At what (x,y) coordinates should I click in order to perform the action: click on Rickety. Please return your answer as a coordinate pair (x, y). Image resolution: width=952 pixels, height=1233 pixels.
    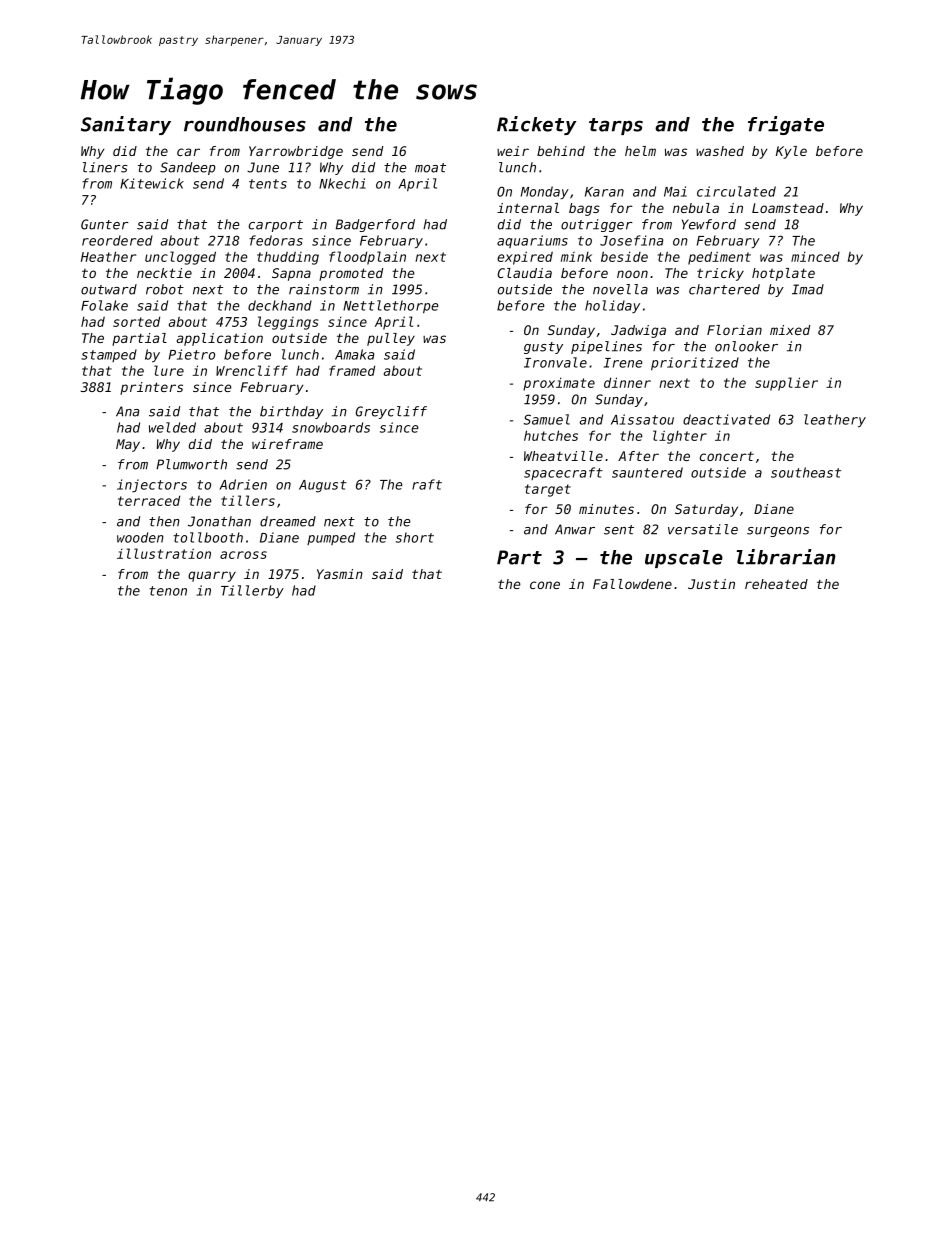
    Looking at the image, I should click on (536, 125).
